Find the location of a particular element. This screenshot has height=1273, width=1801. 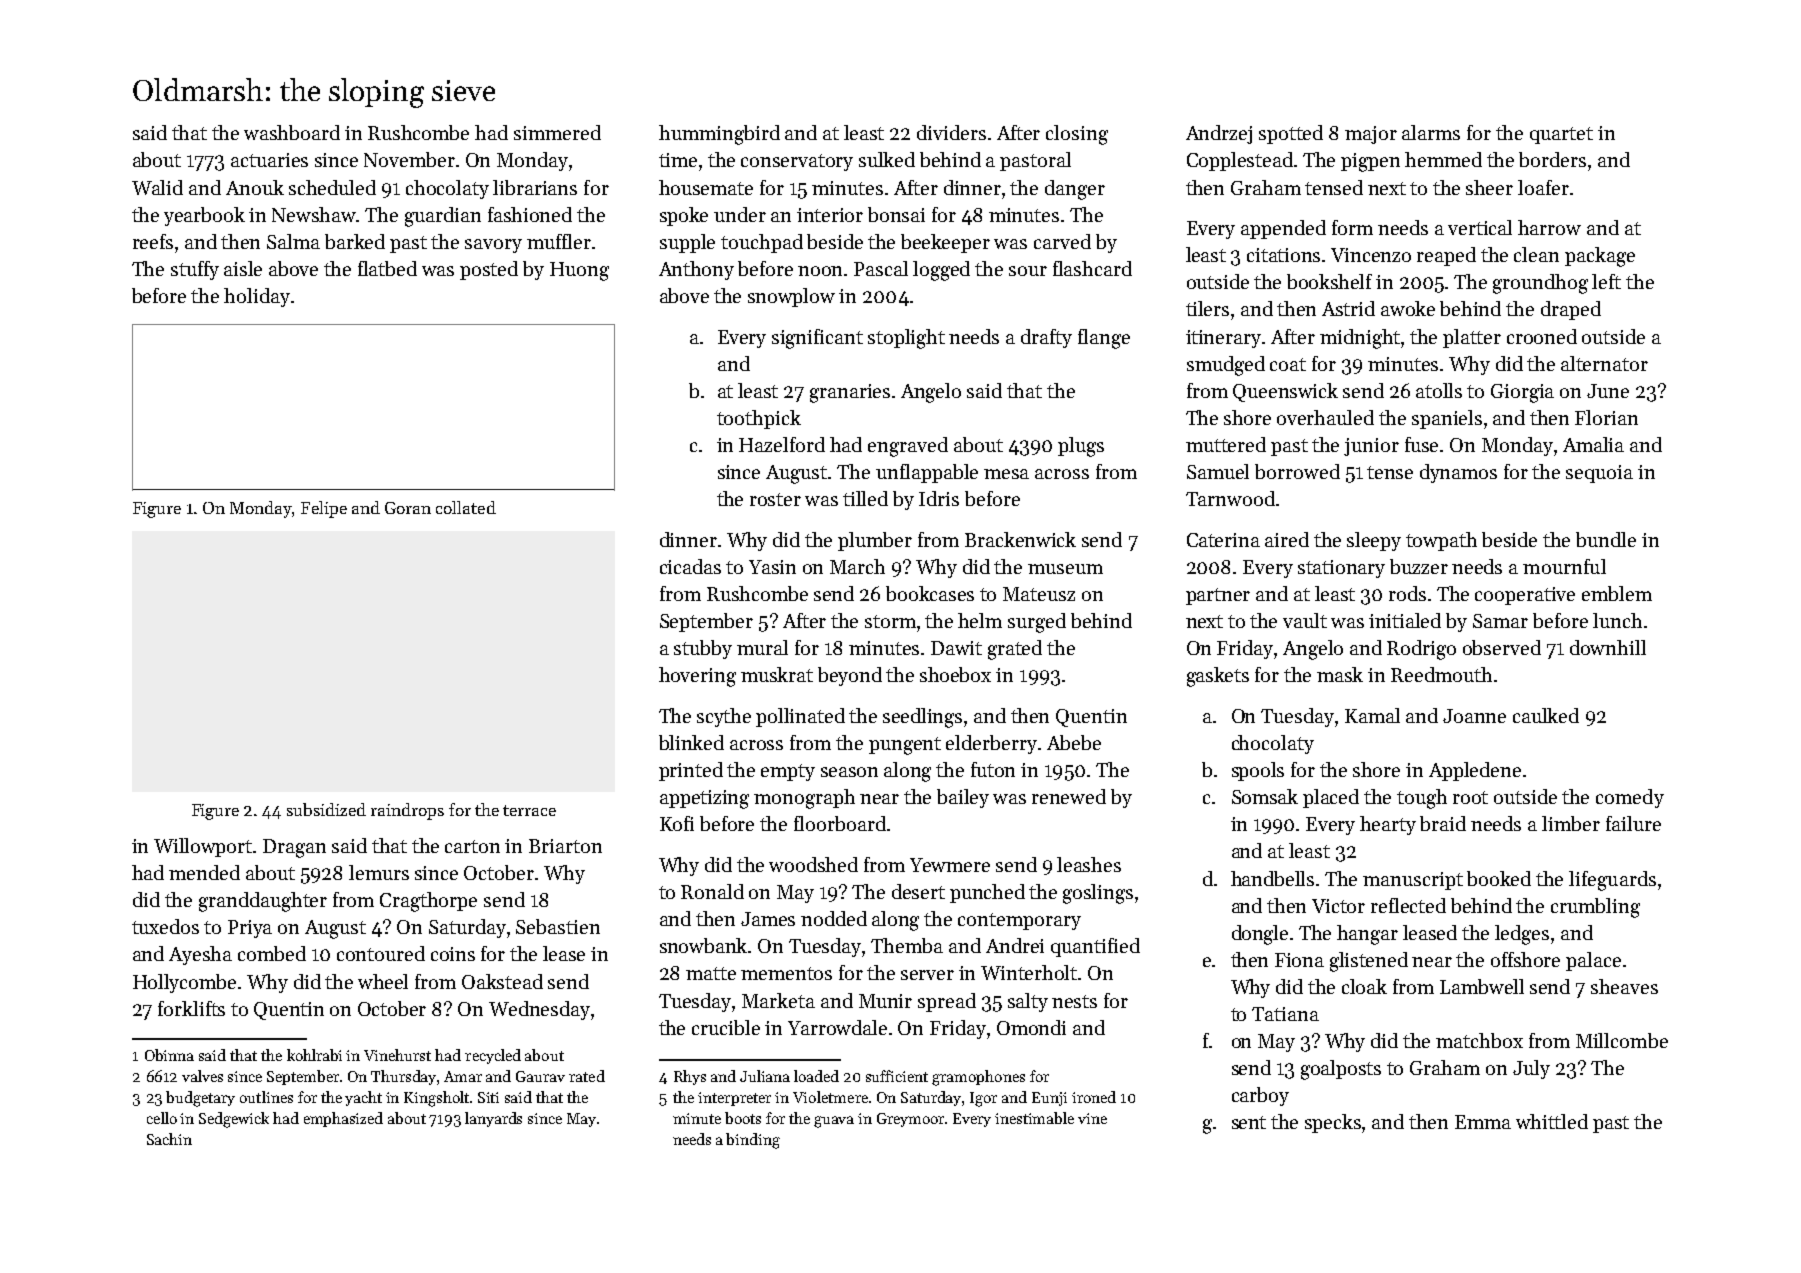

Oakstead is located at coordinates (502, 981).
